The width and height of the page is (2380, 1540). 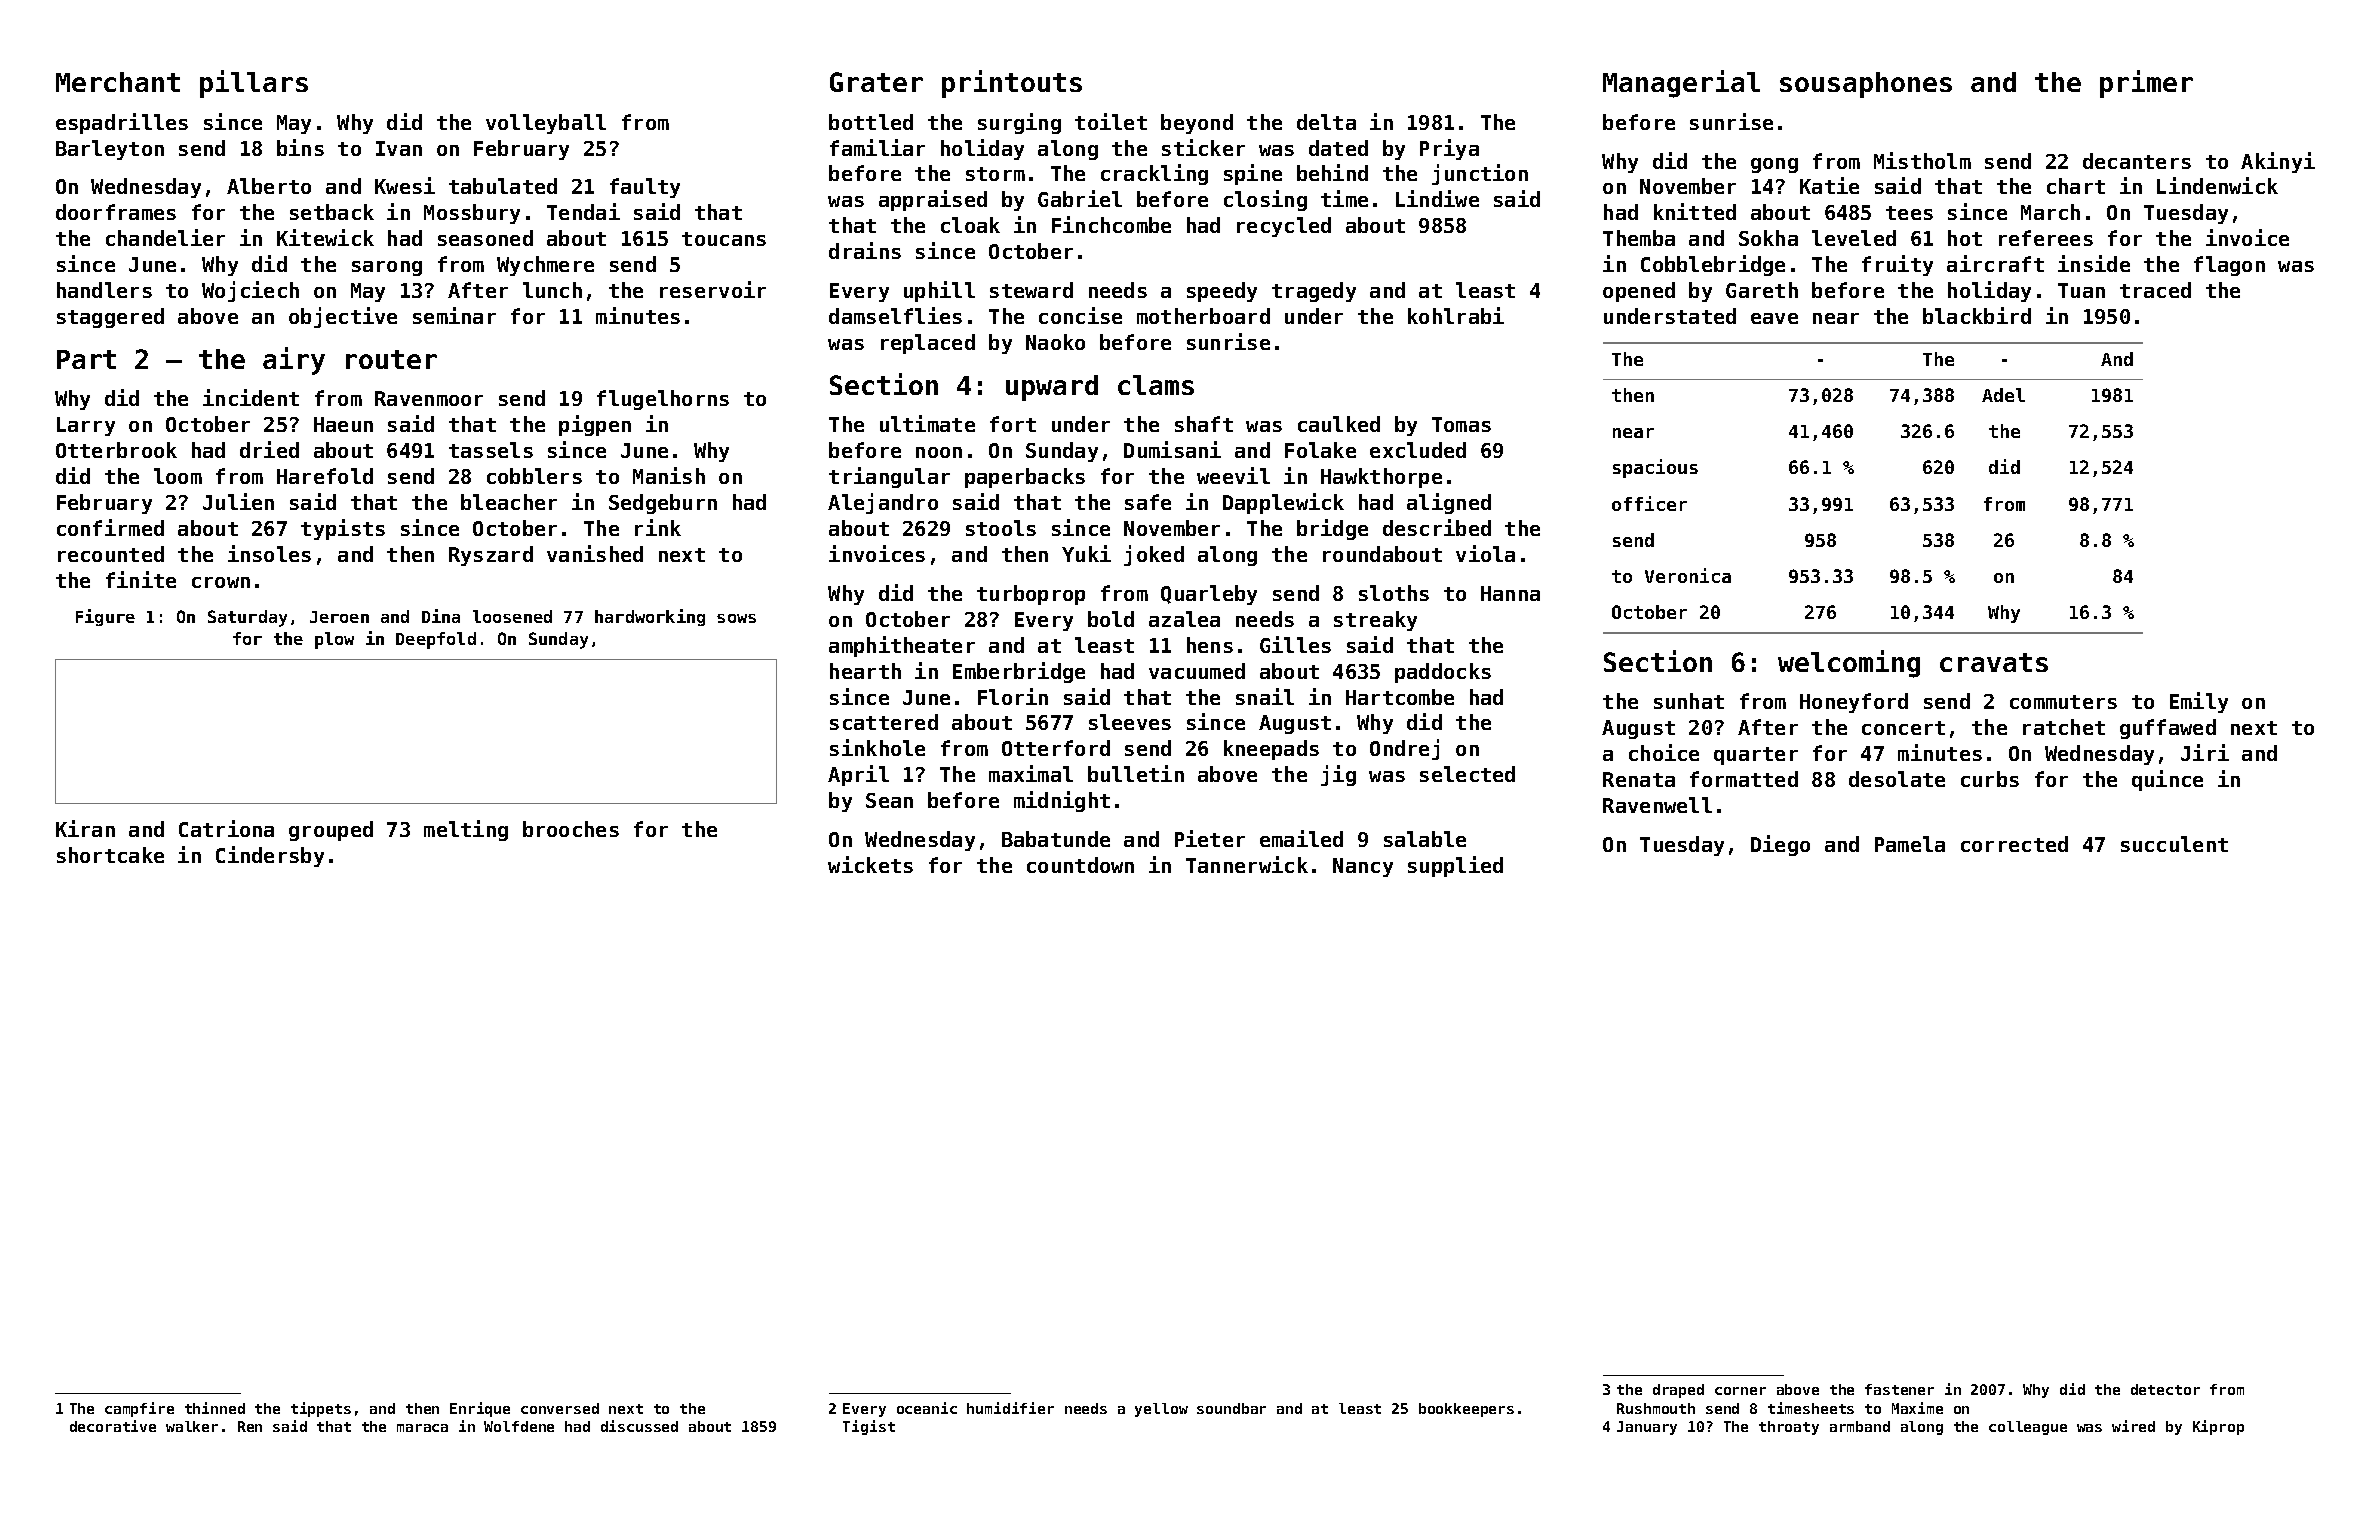 I want to click on pillars, so click(x=254, y=84).
